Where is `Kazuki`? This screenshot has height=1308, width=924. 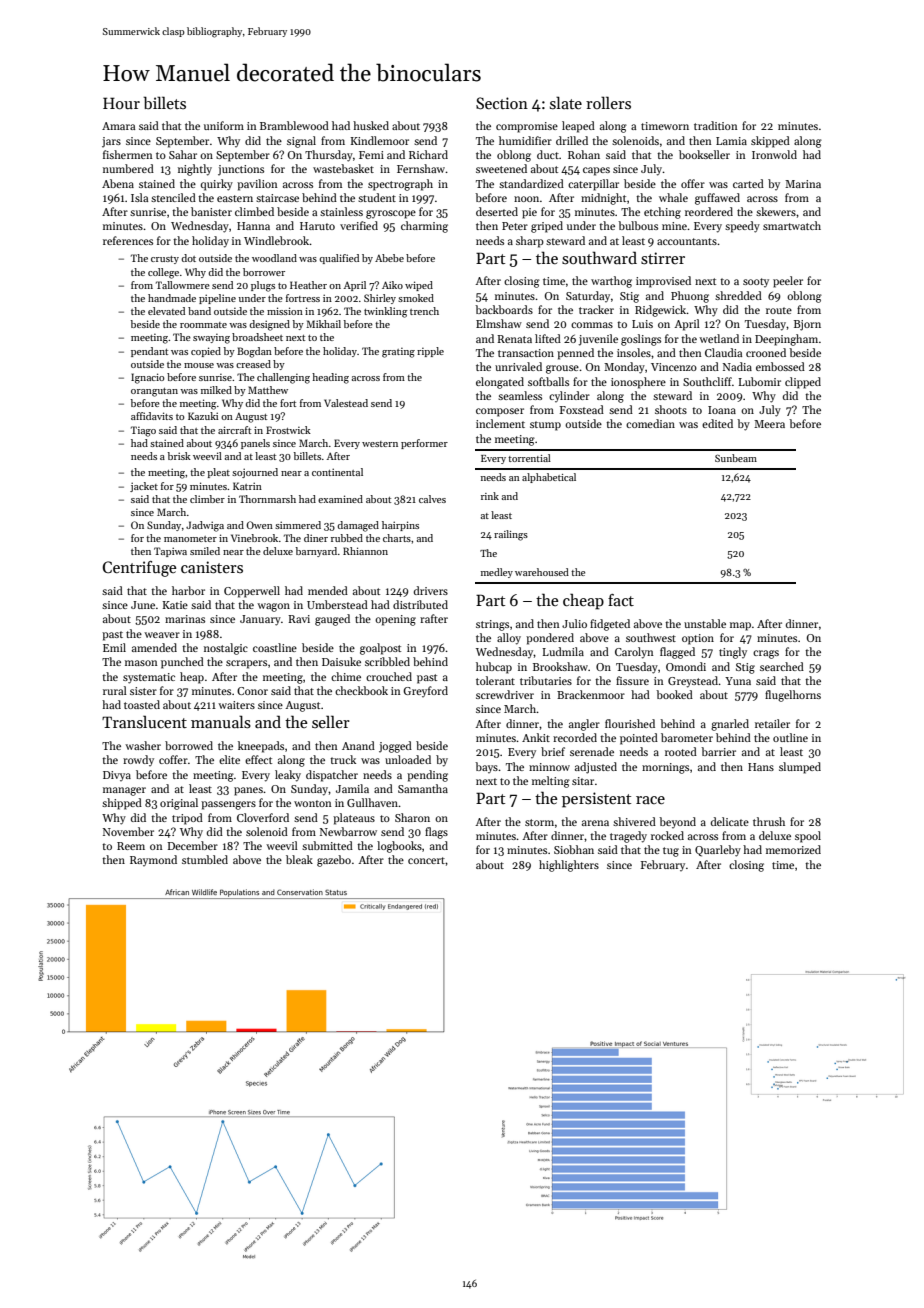
Kazuki is located at coordinates (203, 416).
